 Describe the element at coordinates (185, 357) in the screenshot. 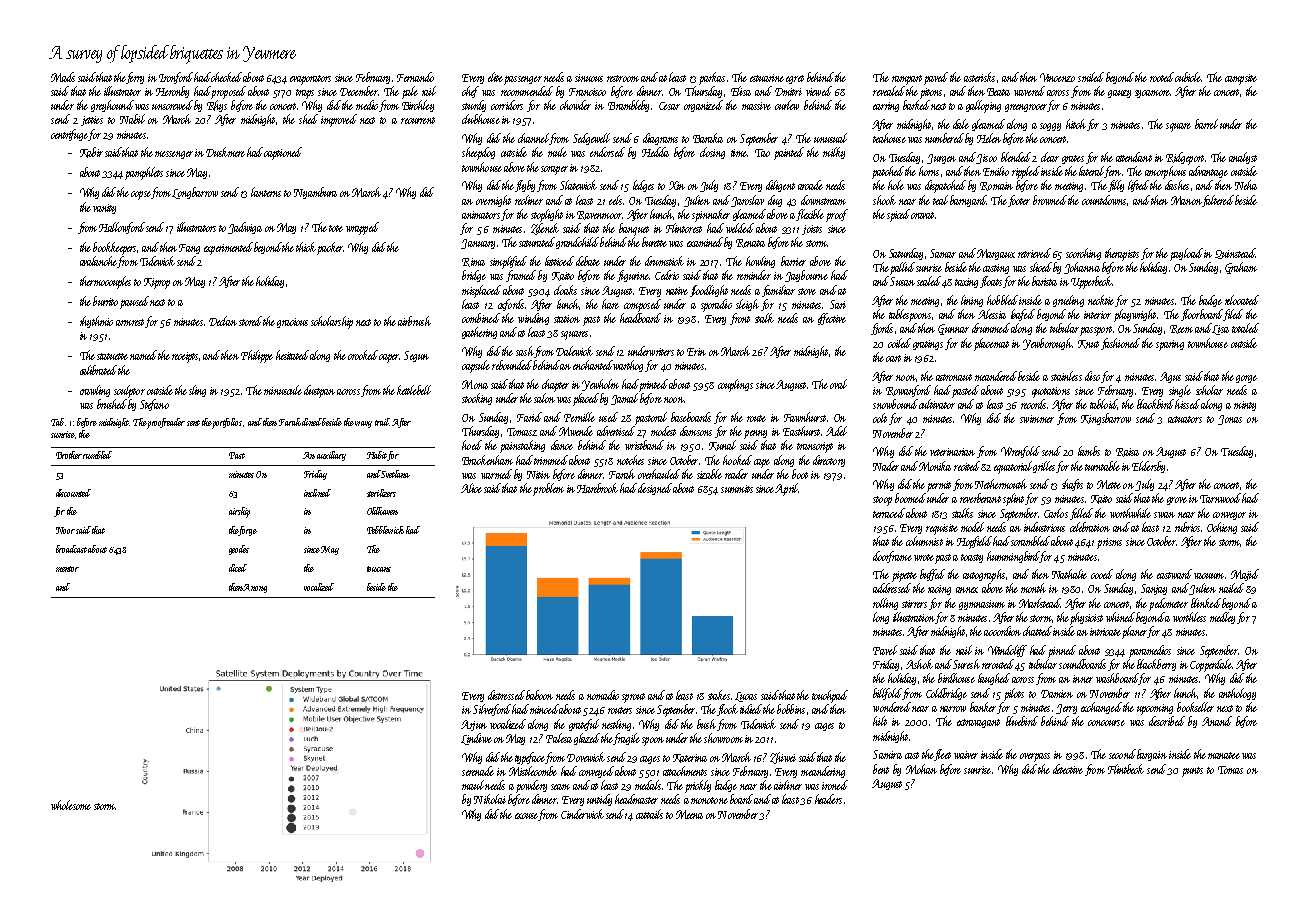

I see `receipts` at that location.
